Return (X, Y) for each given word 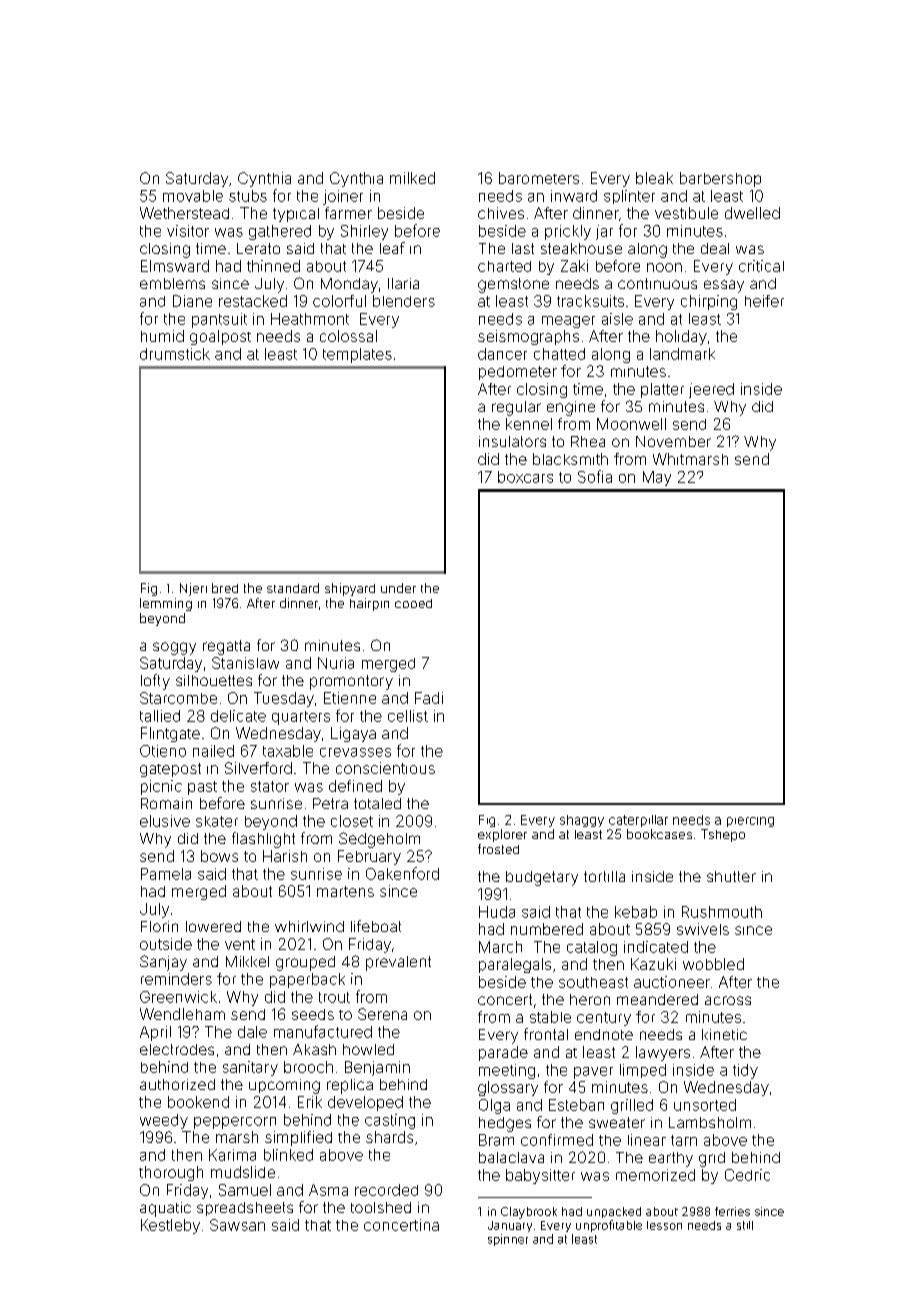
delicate (238, 716)
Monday (349, 285)
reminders (176, 979)
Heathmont (310, 319)
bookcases (659, 834)
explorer (502, 835)
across (728, 1000)
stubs (248, 196)
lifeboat (376, 926)
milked (412, 178)
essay (724, 286)
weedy (164, 1121)
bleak (654, 178)
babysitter (540, 1176)
